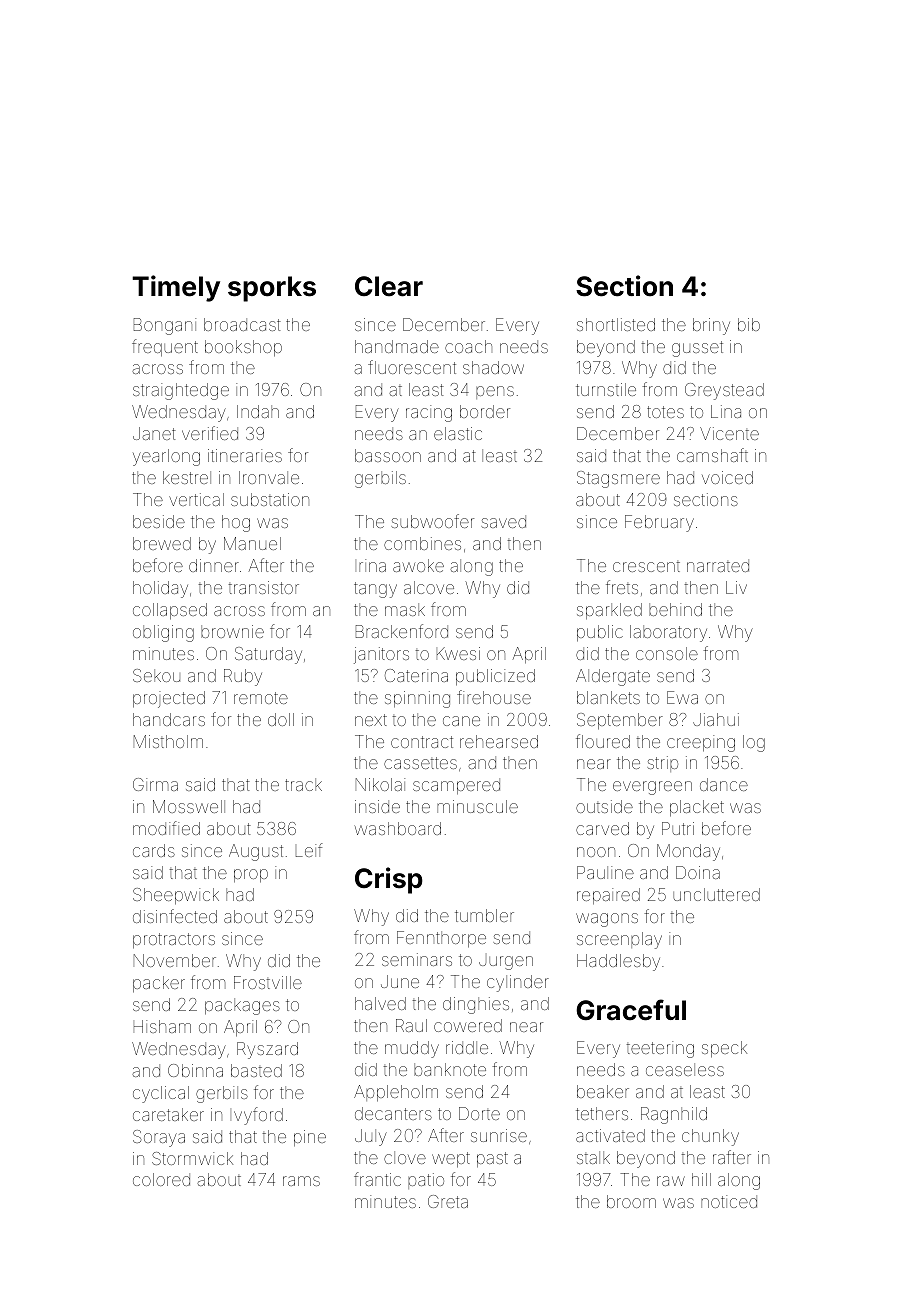  What do you see at coordinates (652, 788) in the image?
I see `evergreen` at bounding box center [652, 788].
